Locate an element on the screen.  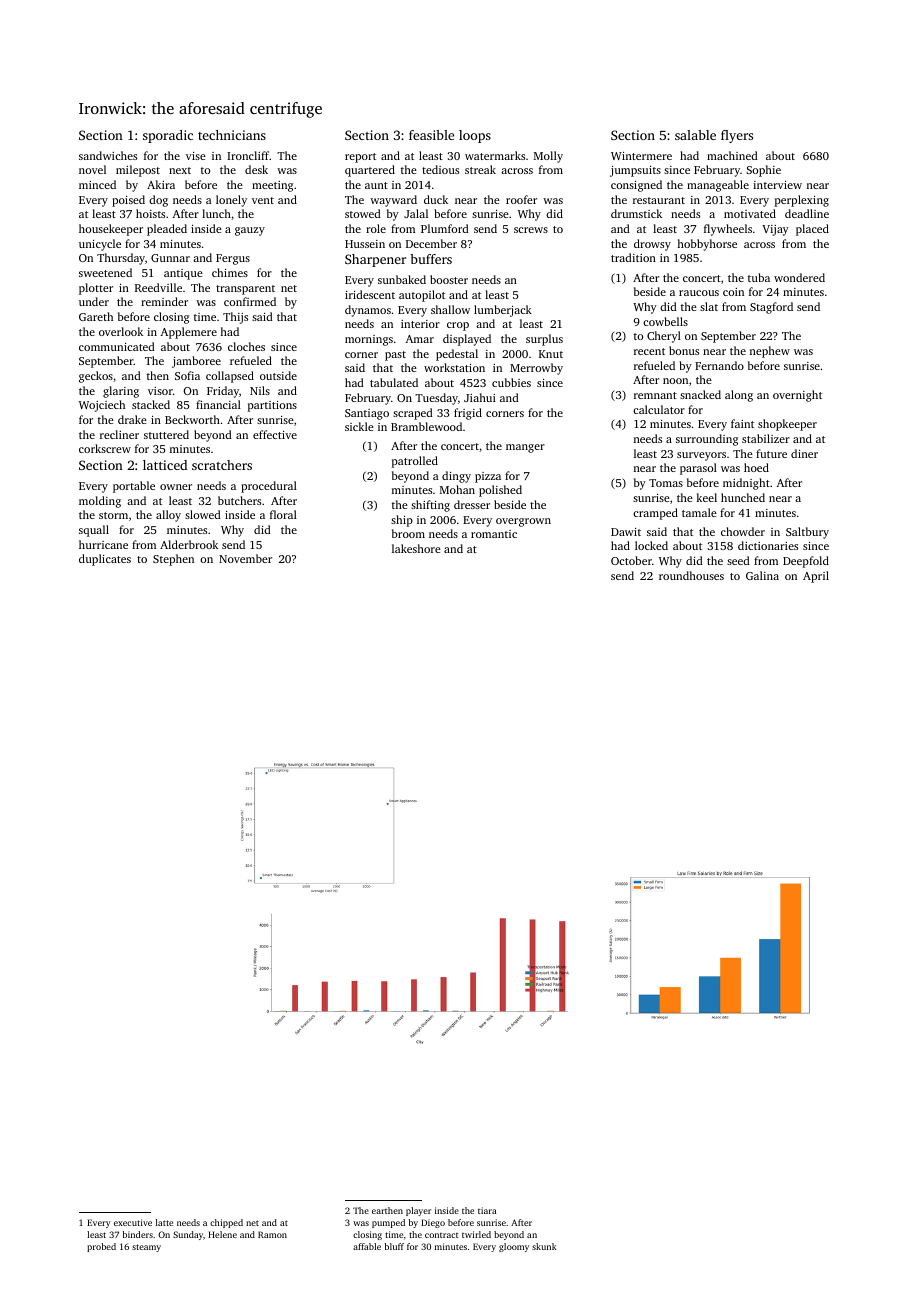
skunk is located at coordinates (544, 1246).
